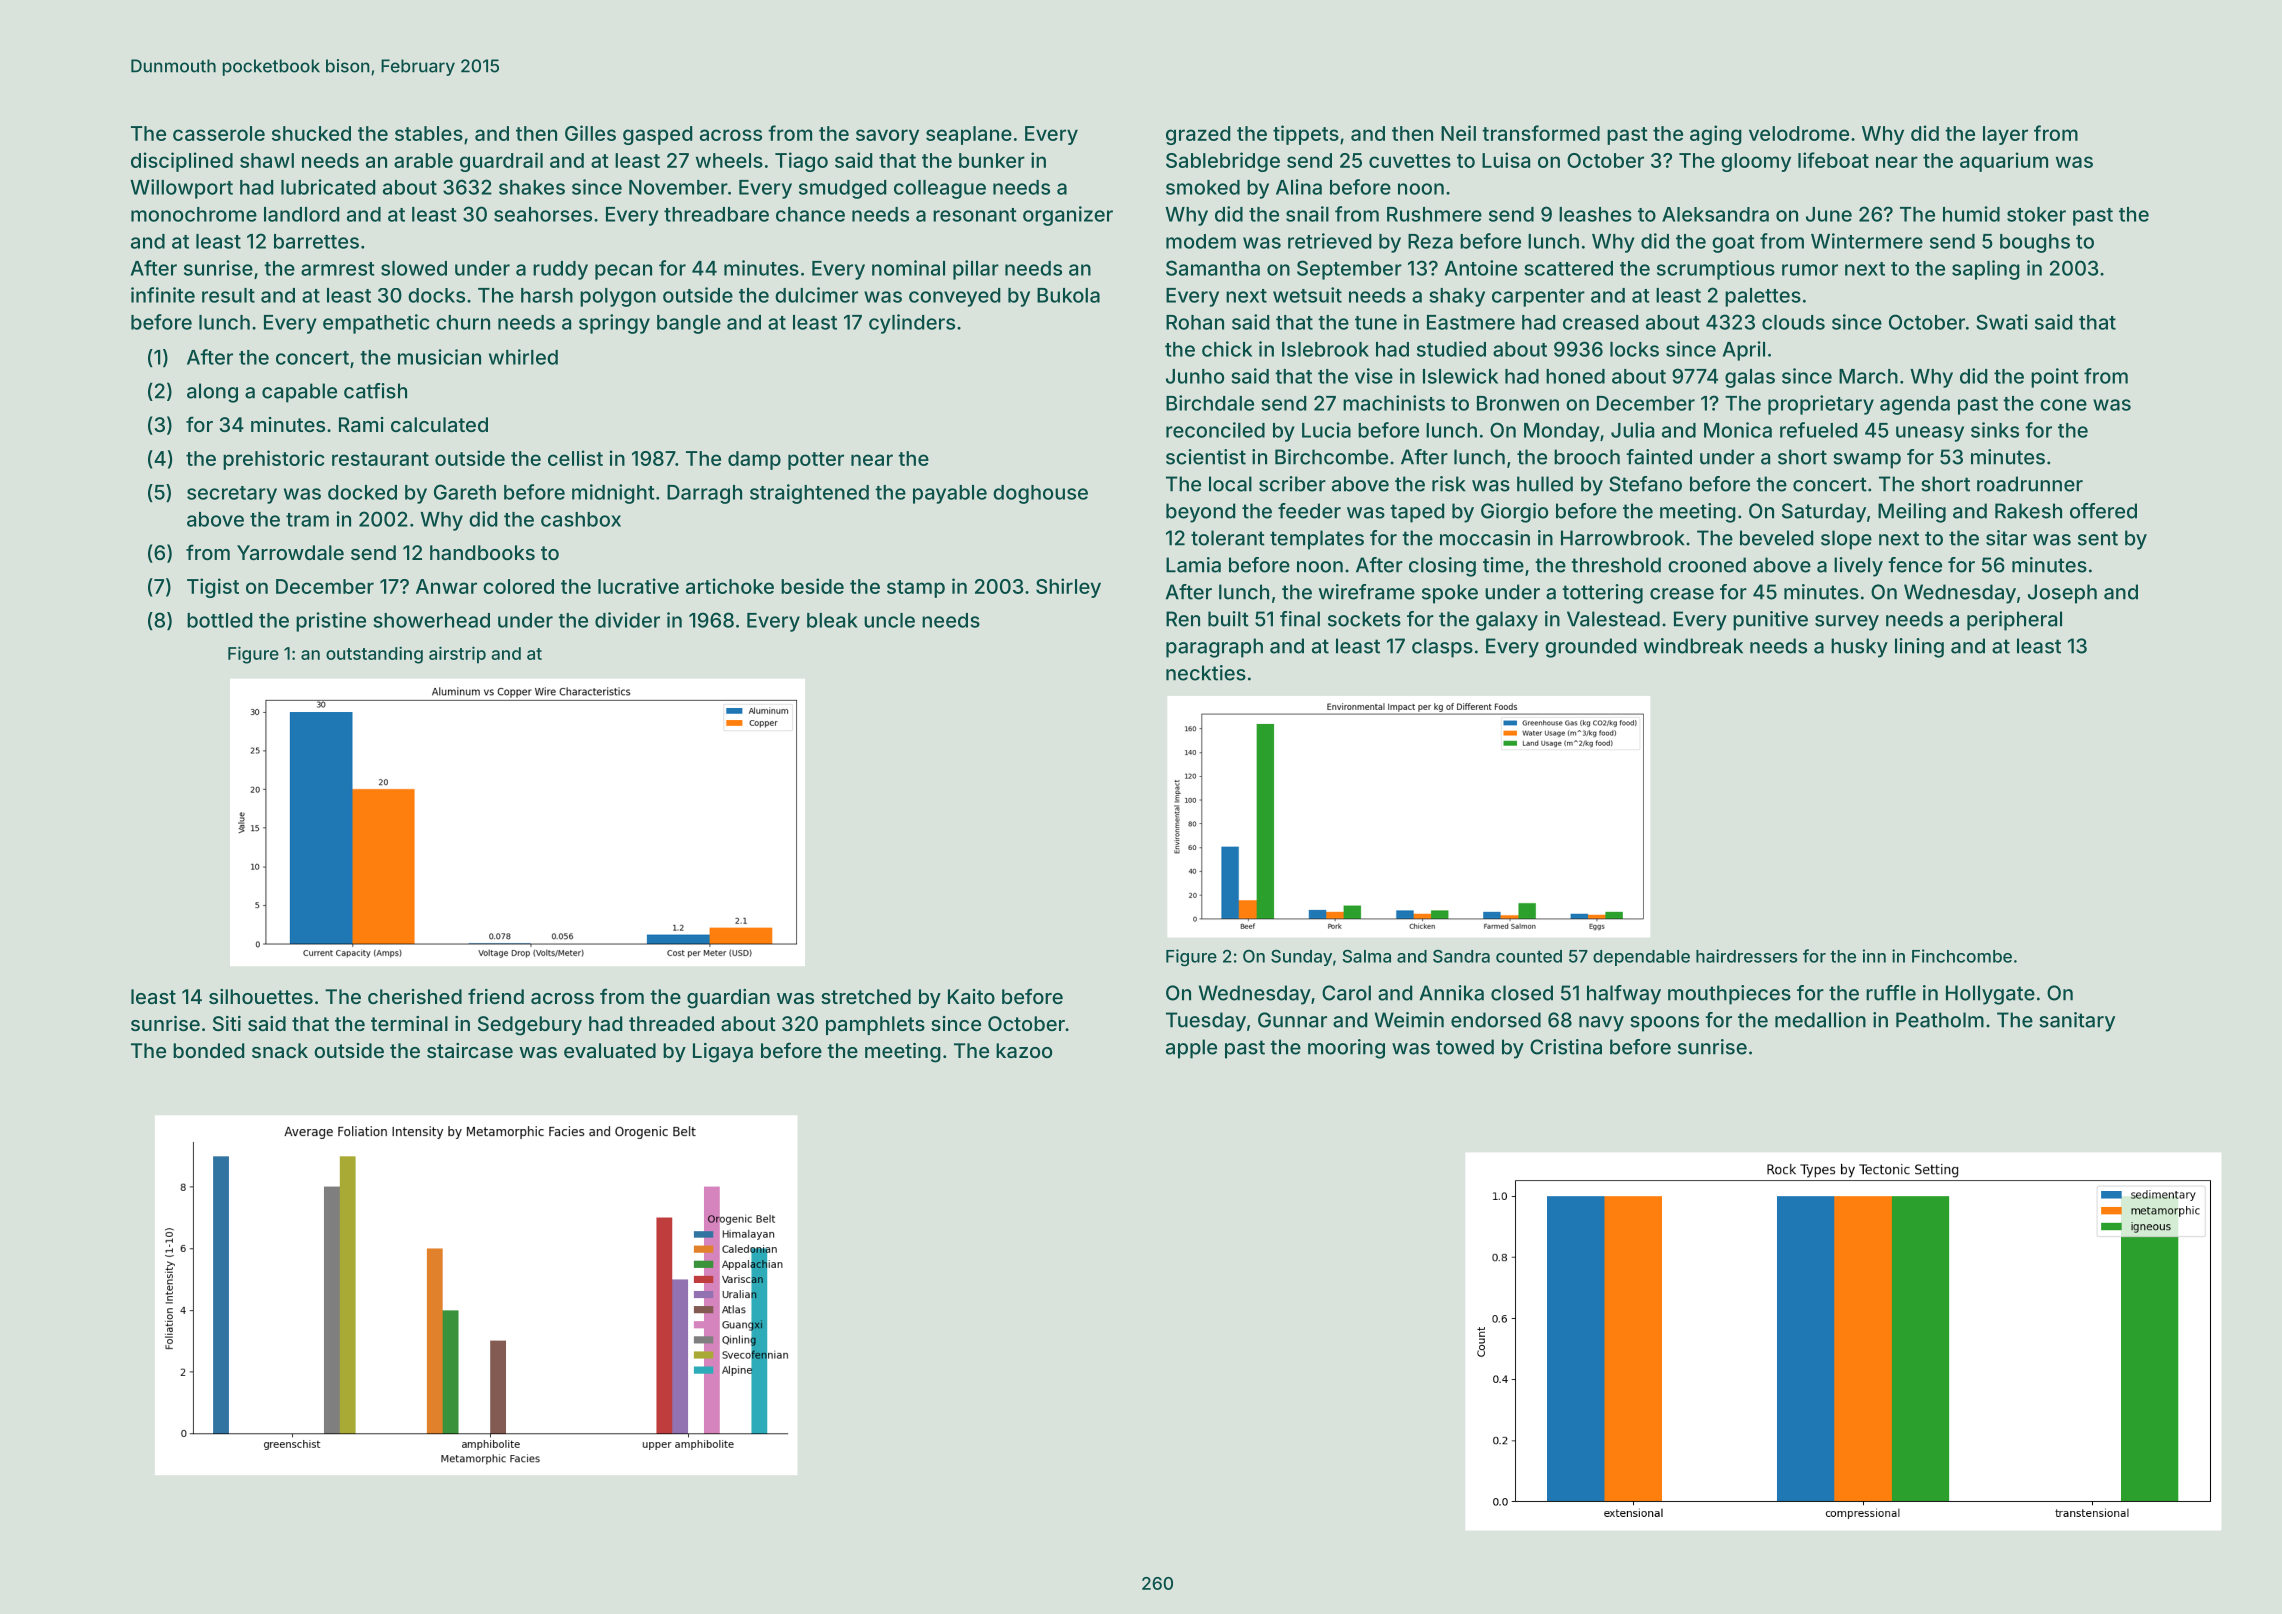 The image size is (2282, 1614). I want to click on Cristina, so click(1566, 1047).
